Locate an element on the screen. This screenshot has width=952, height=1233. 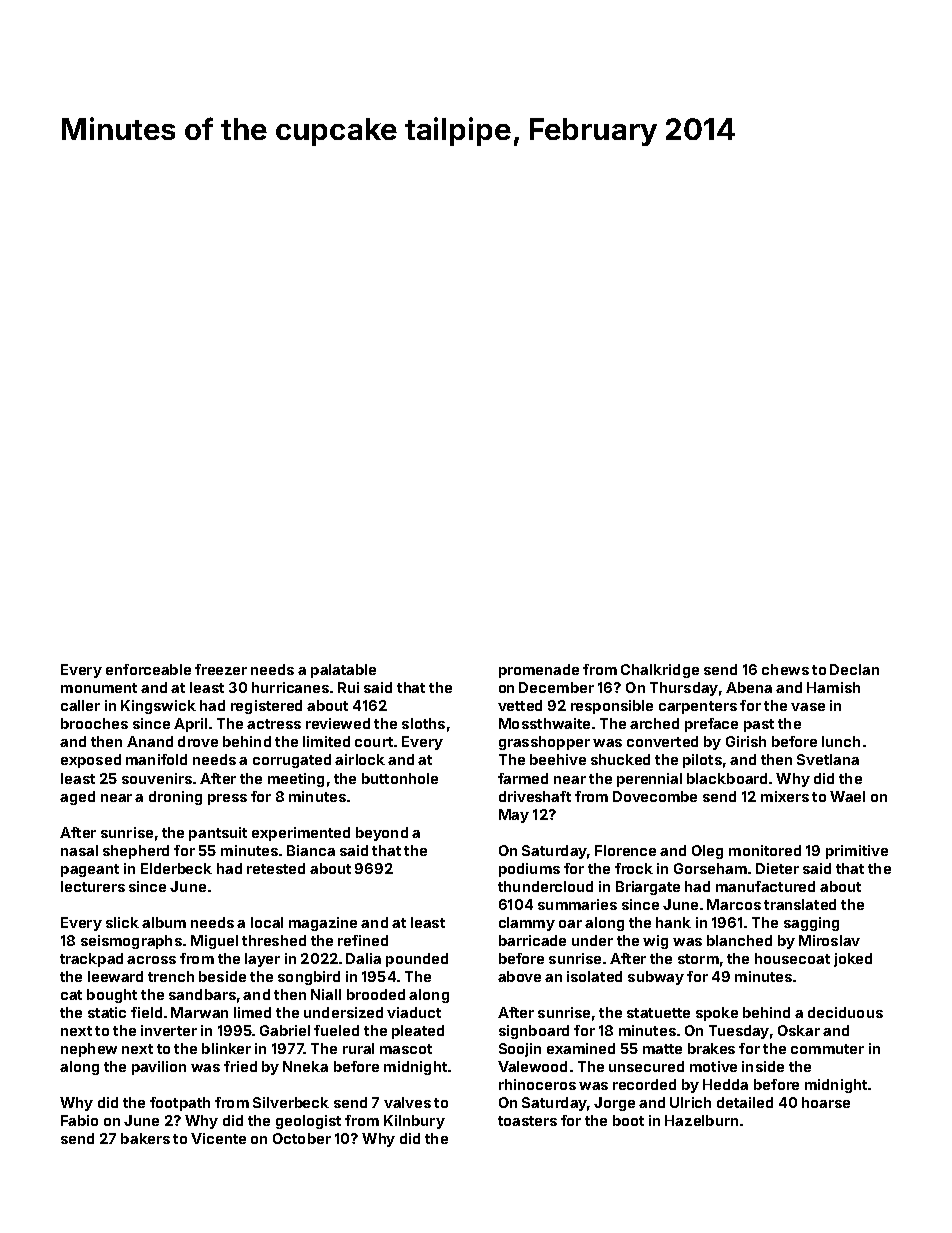
Vicente is located at coordinates (218, 1138).
